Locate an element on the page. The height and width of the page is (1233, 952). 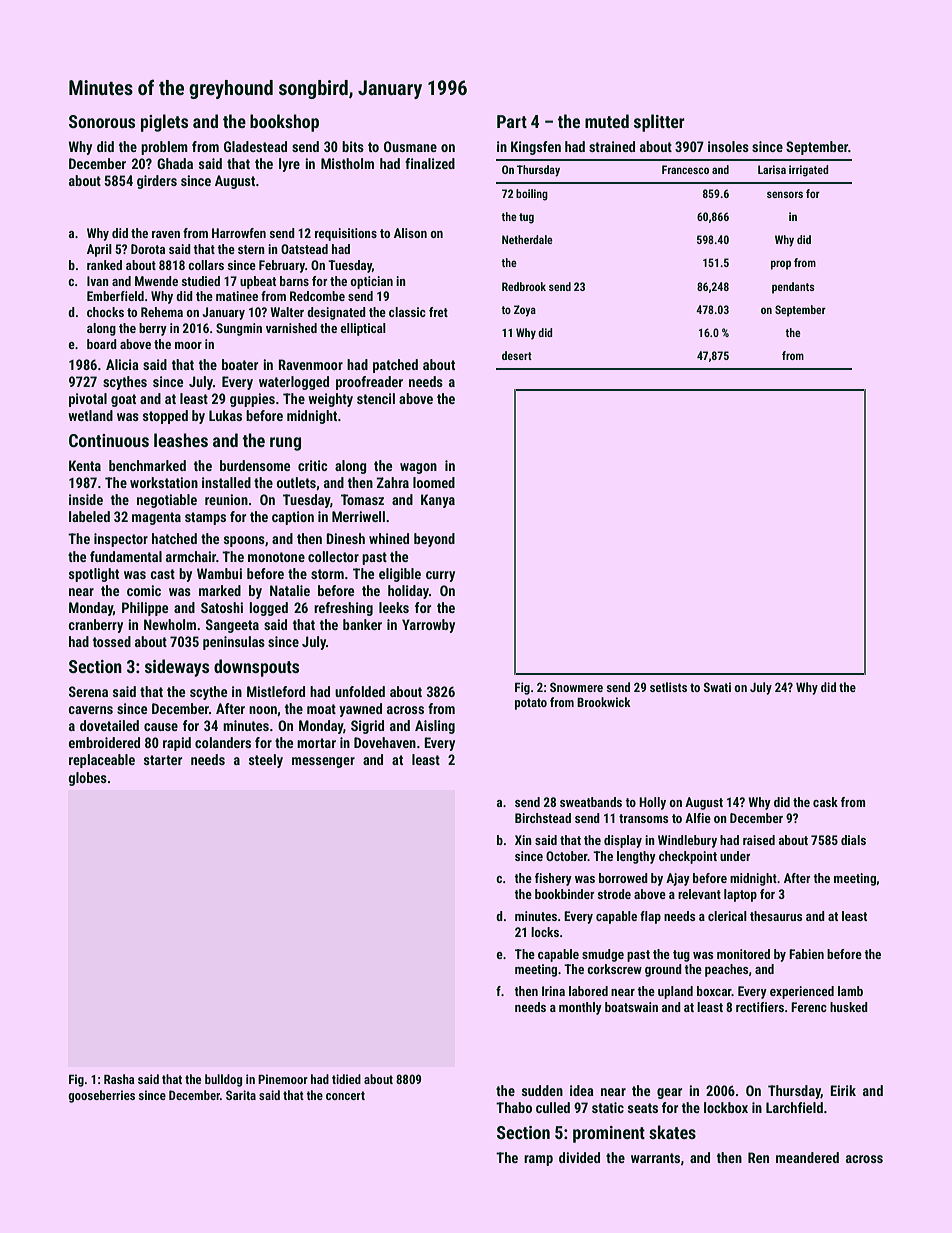
Rasha is located at coordinates (119, 1079).
